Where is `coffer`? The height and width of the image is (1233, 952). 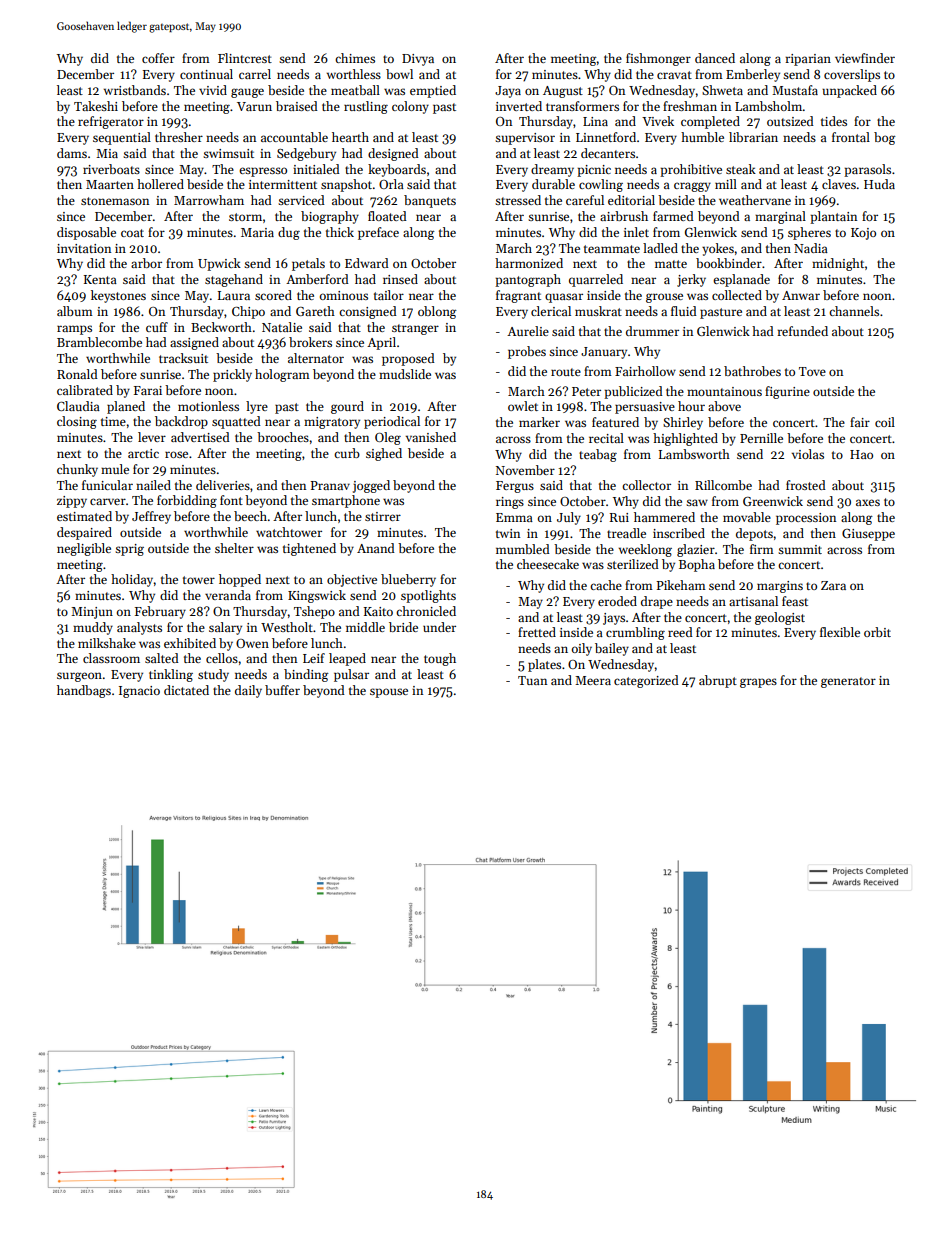 coffer is located at coordinates (158, 58).
